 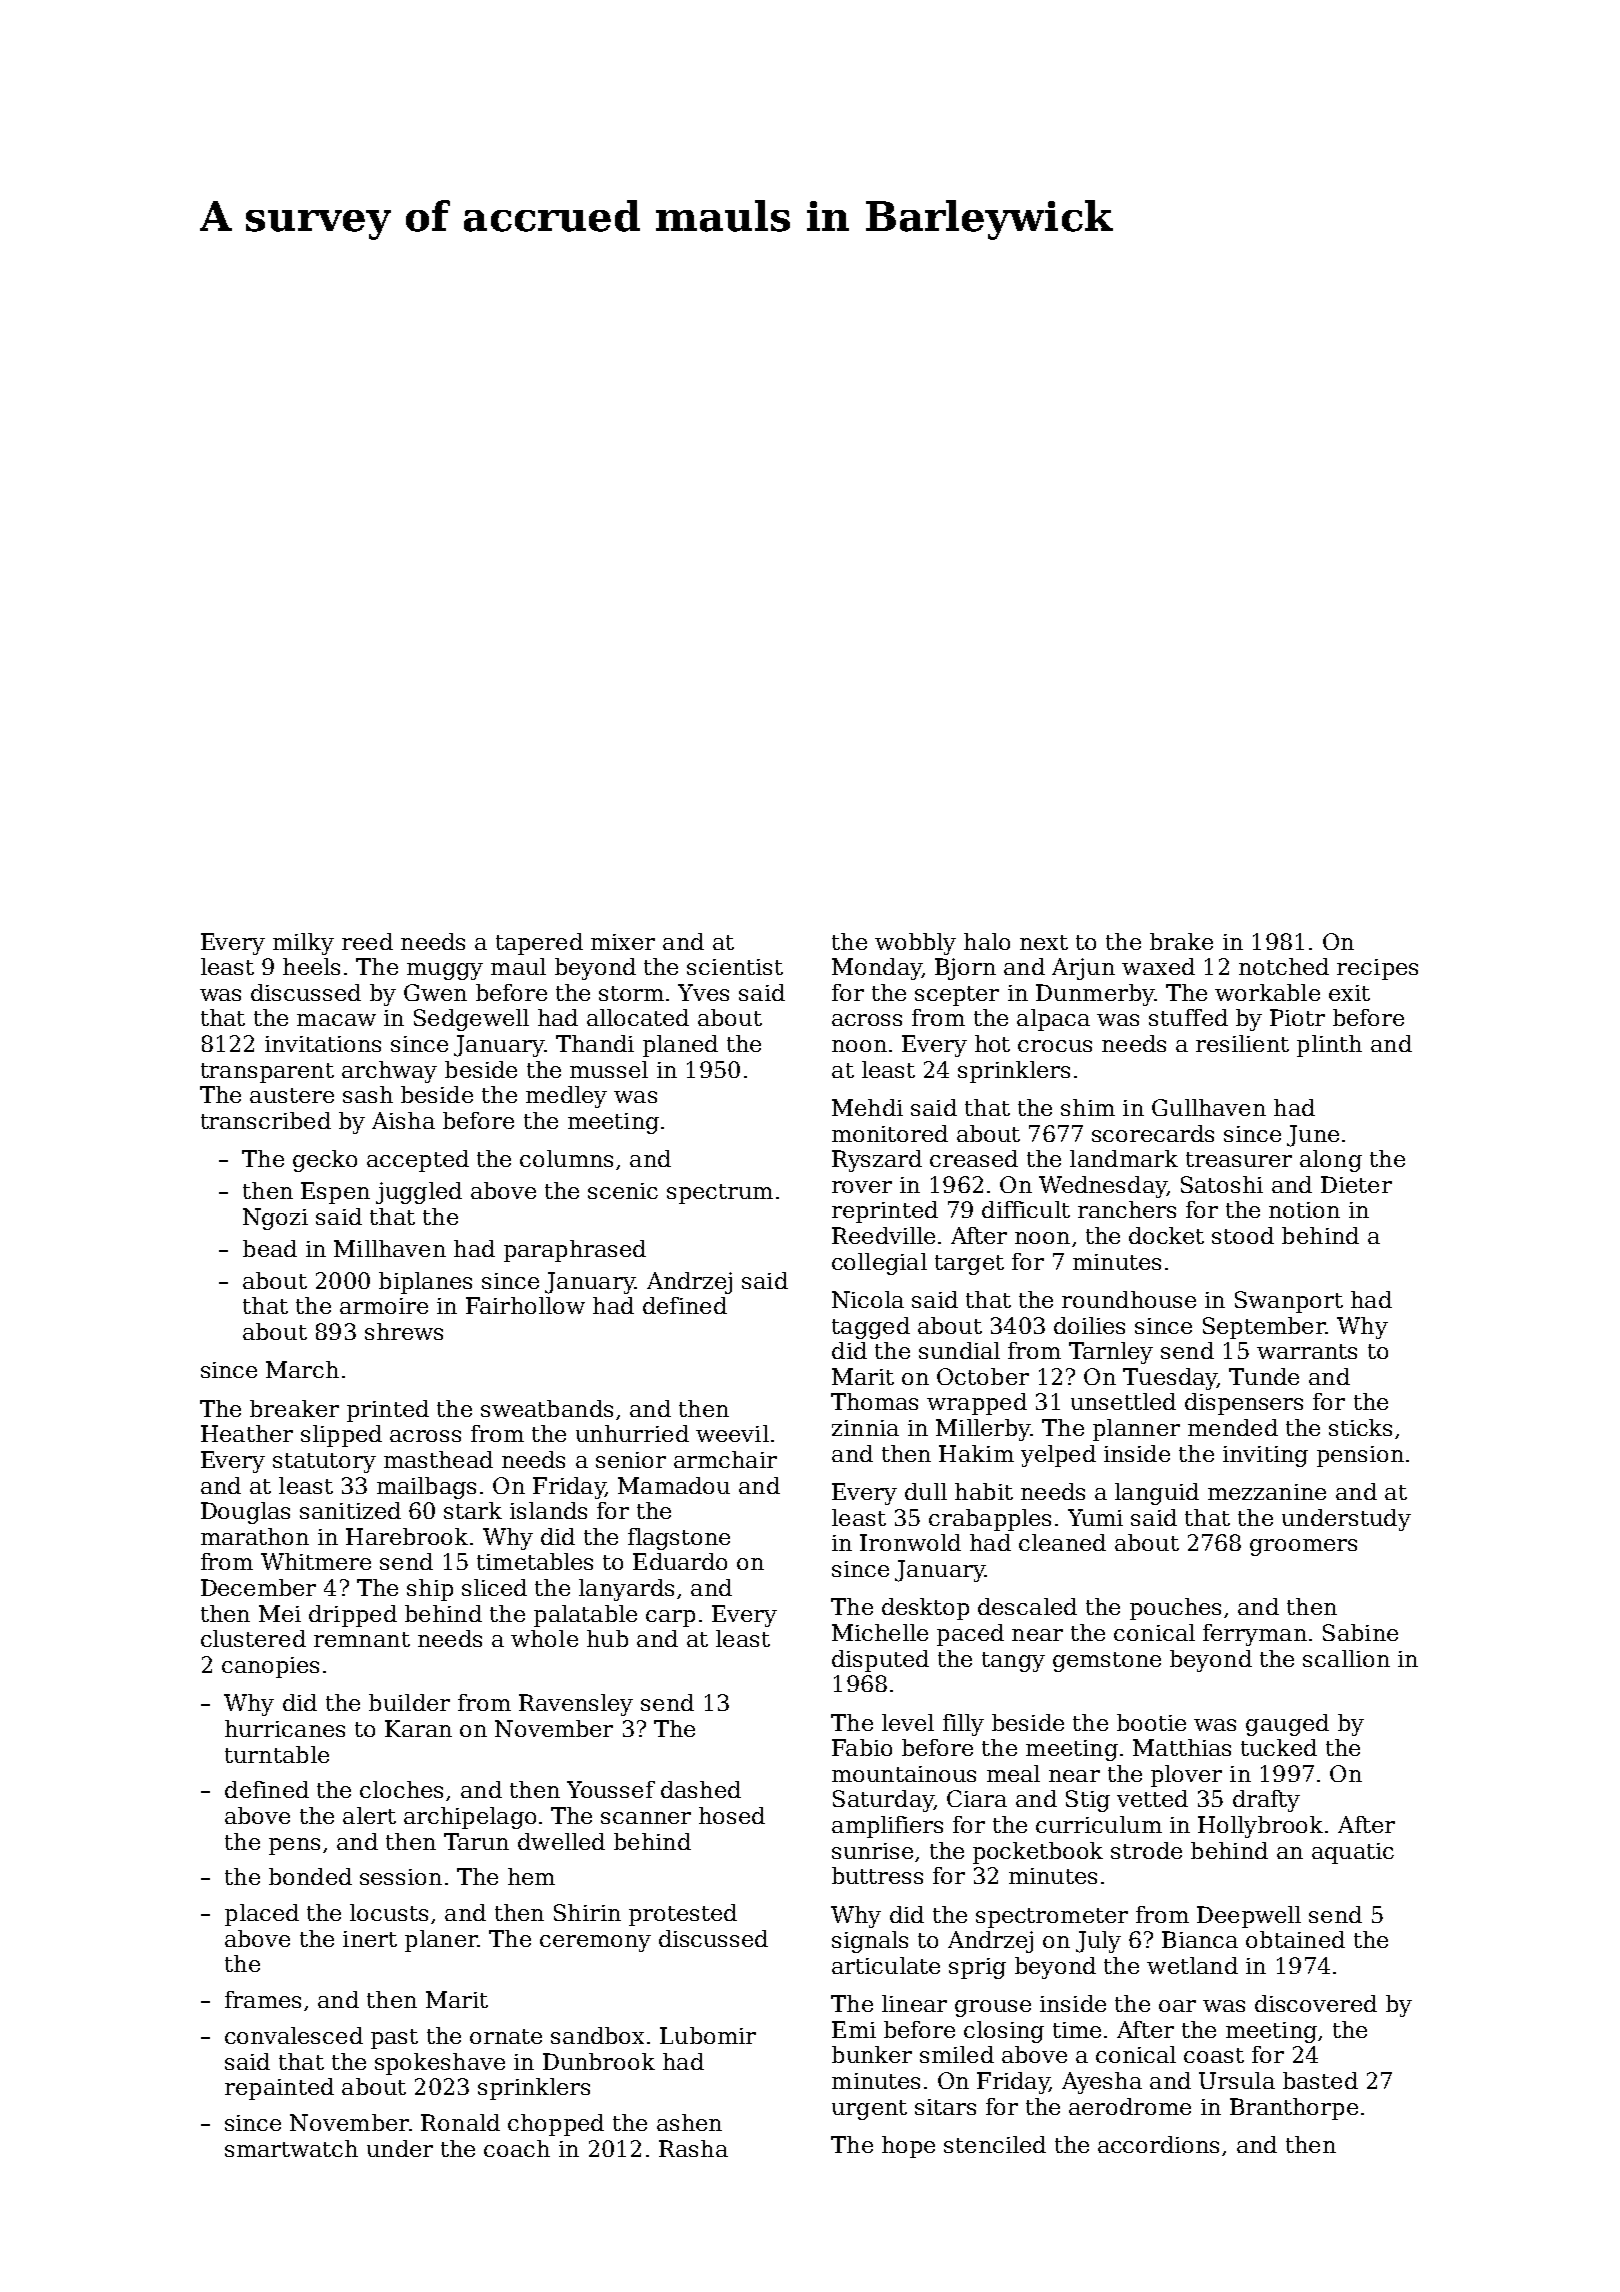 What do you see at coordinates (870, 1942) in the image?
I see `signals` at bounding box center [870, 1942].
